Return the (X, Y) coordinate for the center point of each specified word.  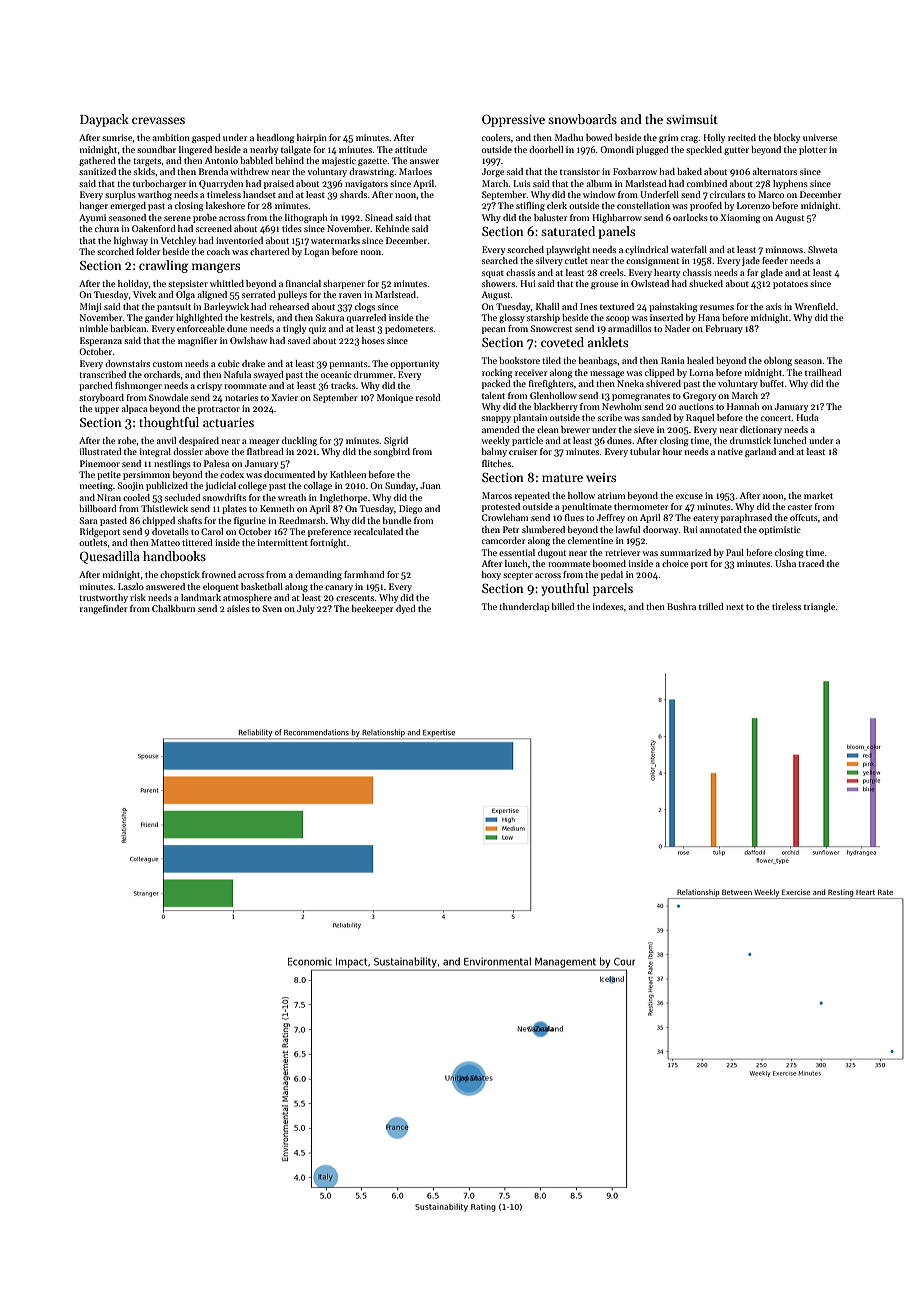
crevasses (158, 120)
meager (264, 442)
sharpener (344, 284)
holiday (133, 284)
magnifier (197, 341)
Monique (395, 398)
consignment (652, 261)
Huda (807, 417)
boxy (491, 575)
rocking (497, 373)
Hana (709, 317)
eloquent (221, 587)
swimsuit (692, 119)
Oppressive (513, 120)
